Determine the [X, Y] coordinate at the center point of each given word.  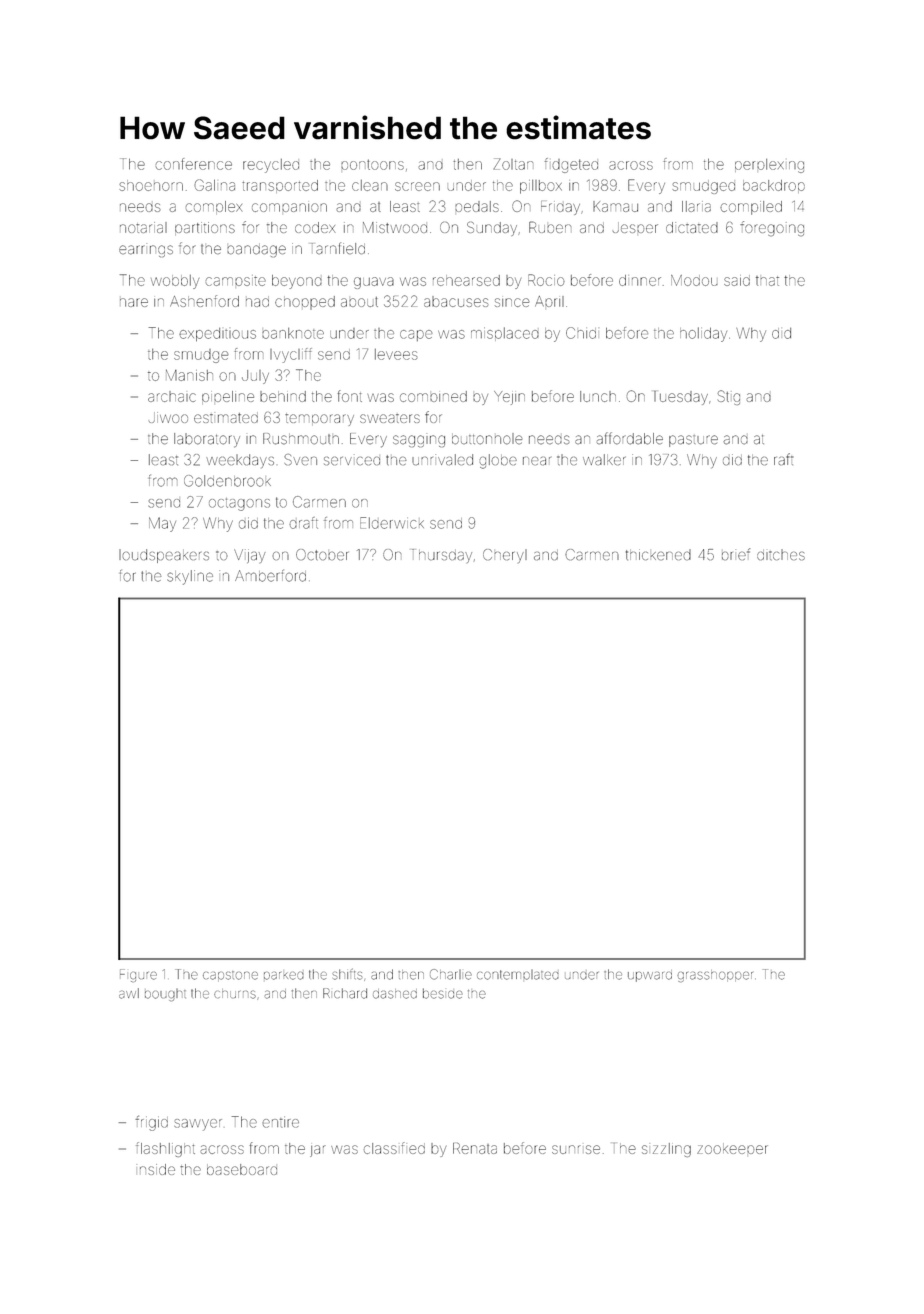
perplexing [769, 166]
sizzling [666, 1150]
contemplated [518, 975]
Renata [475, 1148]
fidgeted [571, 165]
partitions [205, 228]
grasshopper [715, 976]
